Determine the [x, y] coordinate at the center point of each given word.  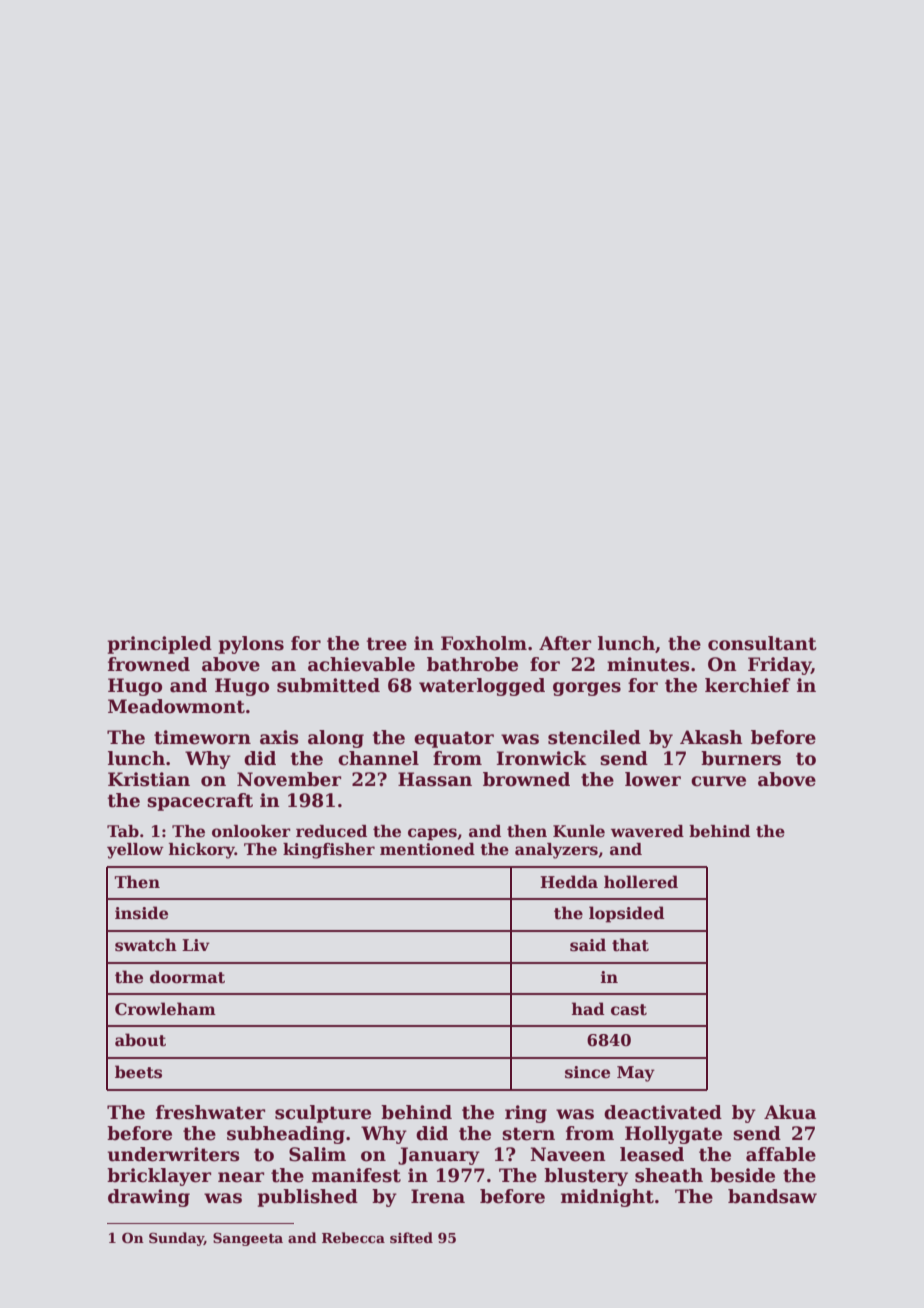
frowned [149, 664]
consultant [762, 643]
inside [141, 913]
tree [387, 644]
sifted [411, 1237]
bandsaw [772, 1196]
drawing [149, 1198]
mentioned [427, 849]
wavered [647, 831]
